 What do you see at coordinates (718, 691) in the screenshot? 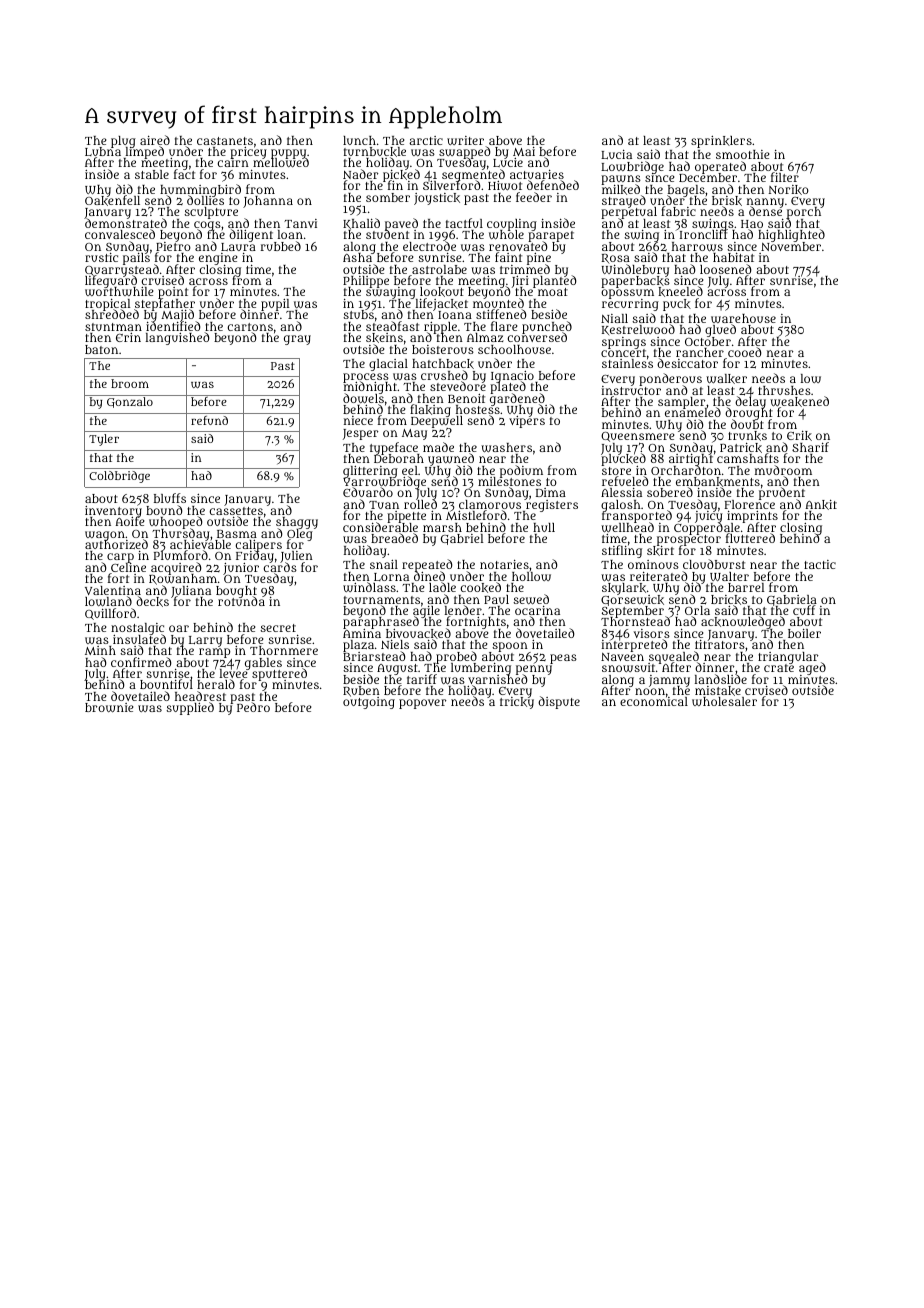
I see `mistake` at bounding box center [718, 691].
